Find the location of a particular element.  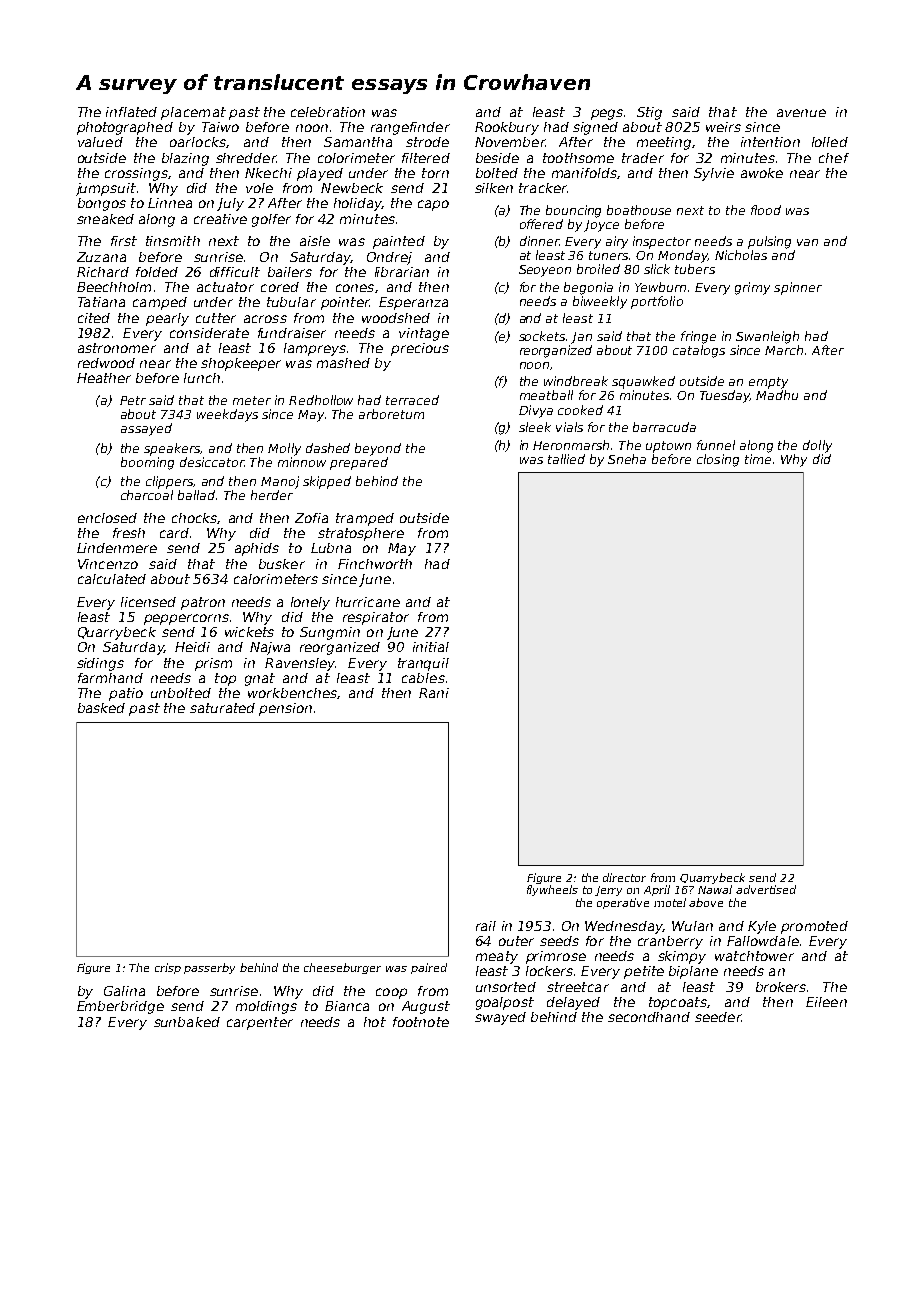

Rani is located at coordinates (434, 693).
